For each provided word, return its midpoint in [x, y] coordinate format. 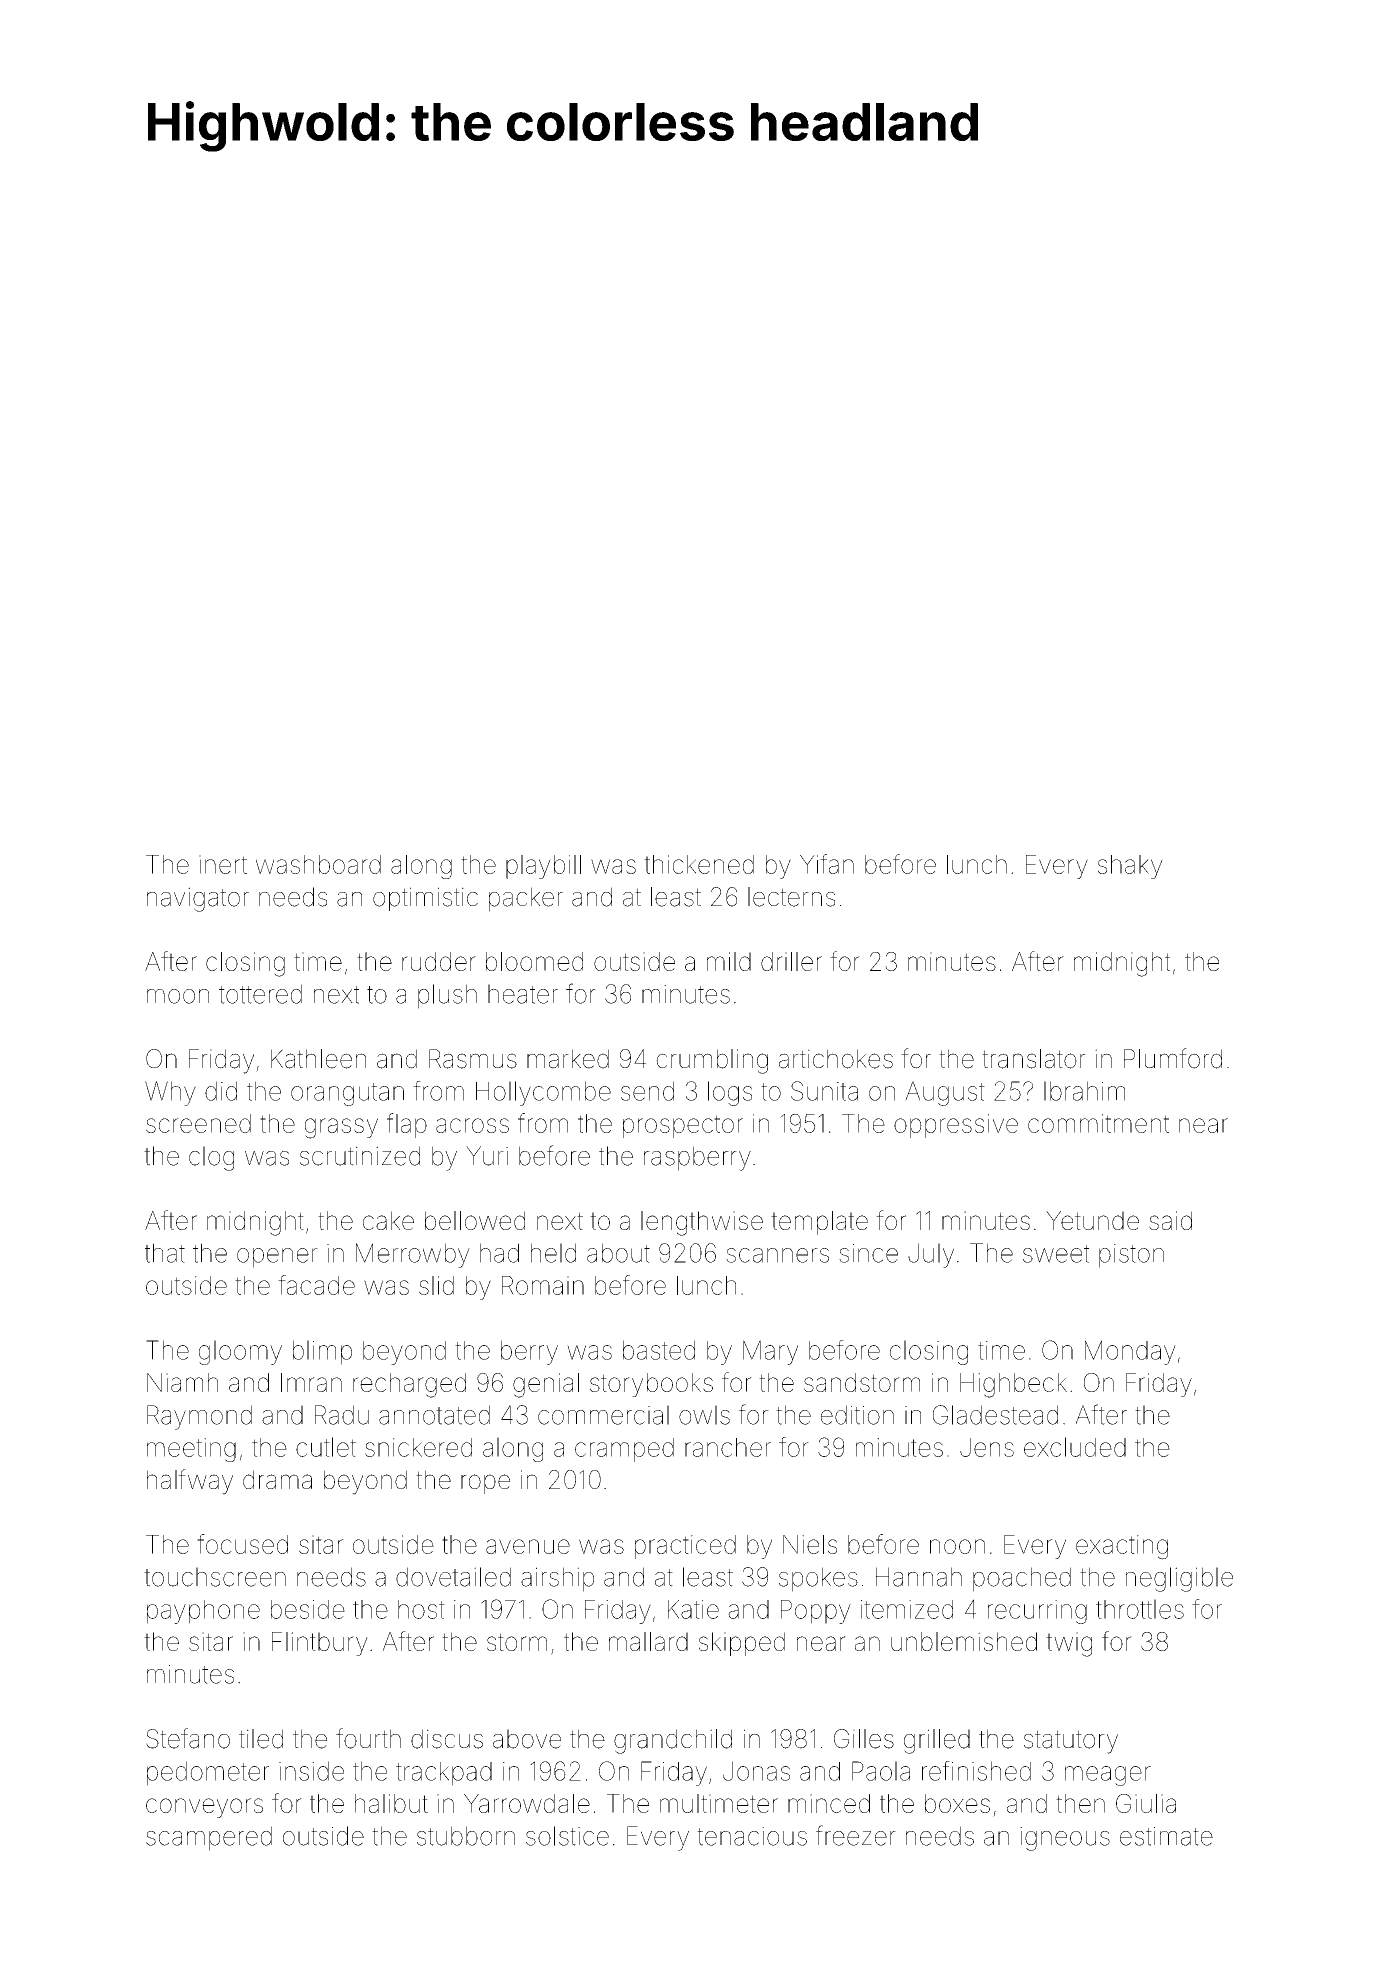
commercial [603, 1415]
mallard [648, 1641]
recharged [409, 1385]
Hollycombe [543, 1093]
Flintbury [320, 1644]
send [647, 1091]
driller [791, 961]
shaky [1130, 867]
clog [211, 1158]
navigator [198, 899]
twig [1069, 1644]
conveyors [204, 1808]
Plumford [1173, 1058]
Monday [1130, 1352]
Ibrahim [1084, 1091]
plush [447, 996]
